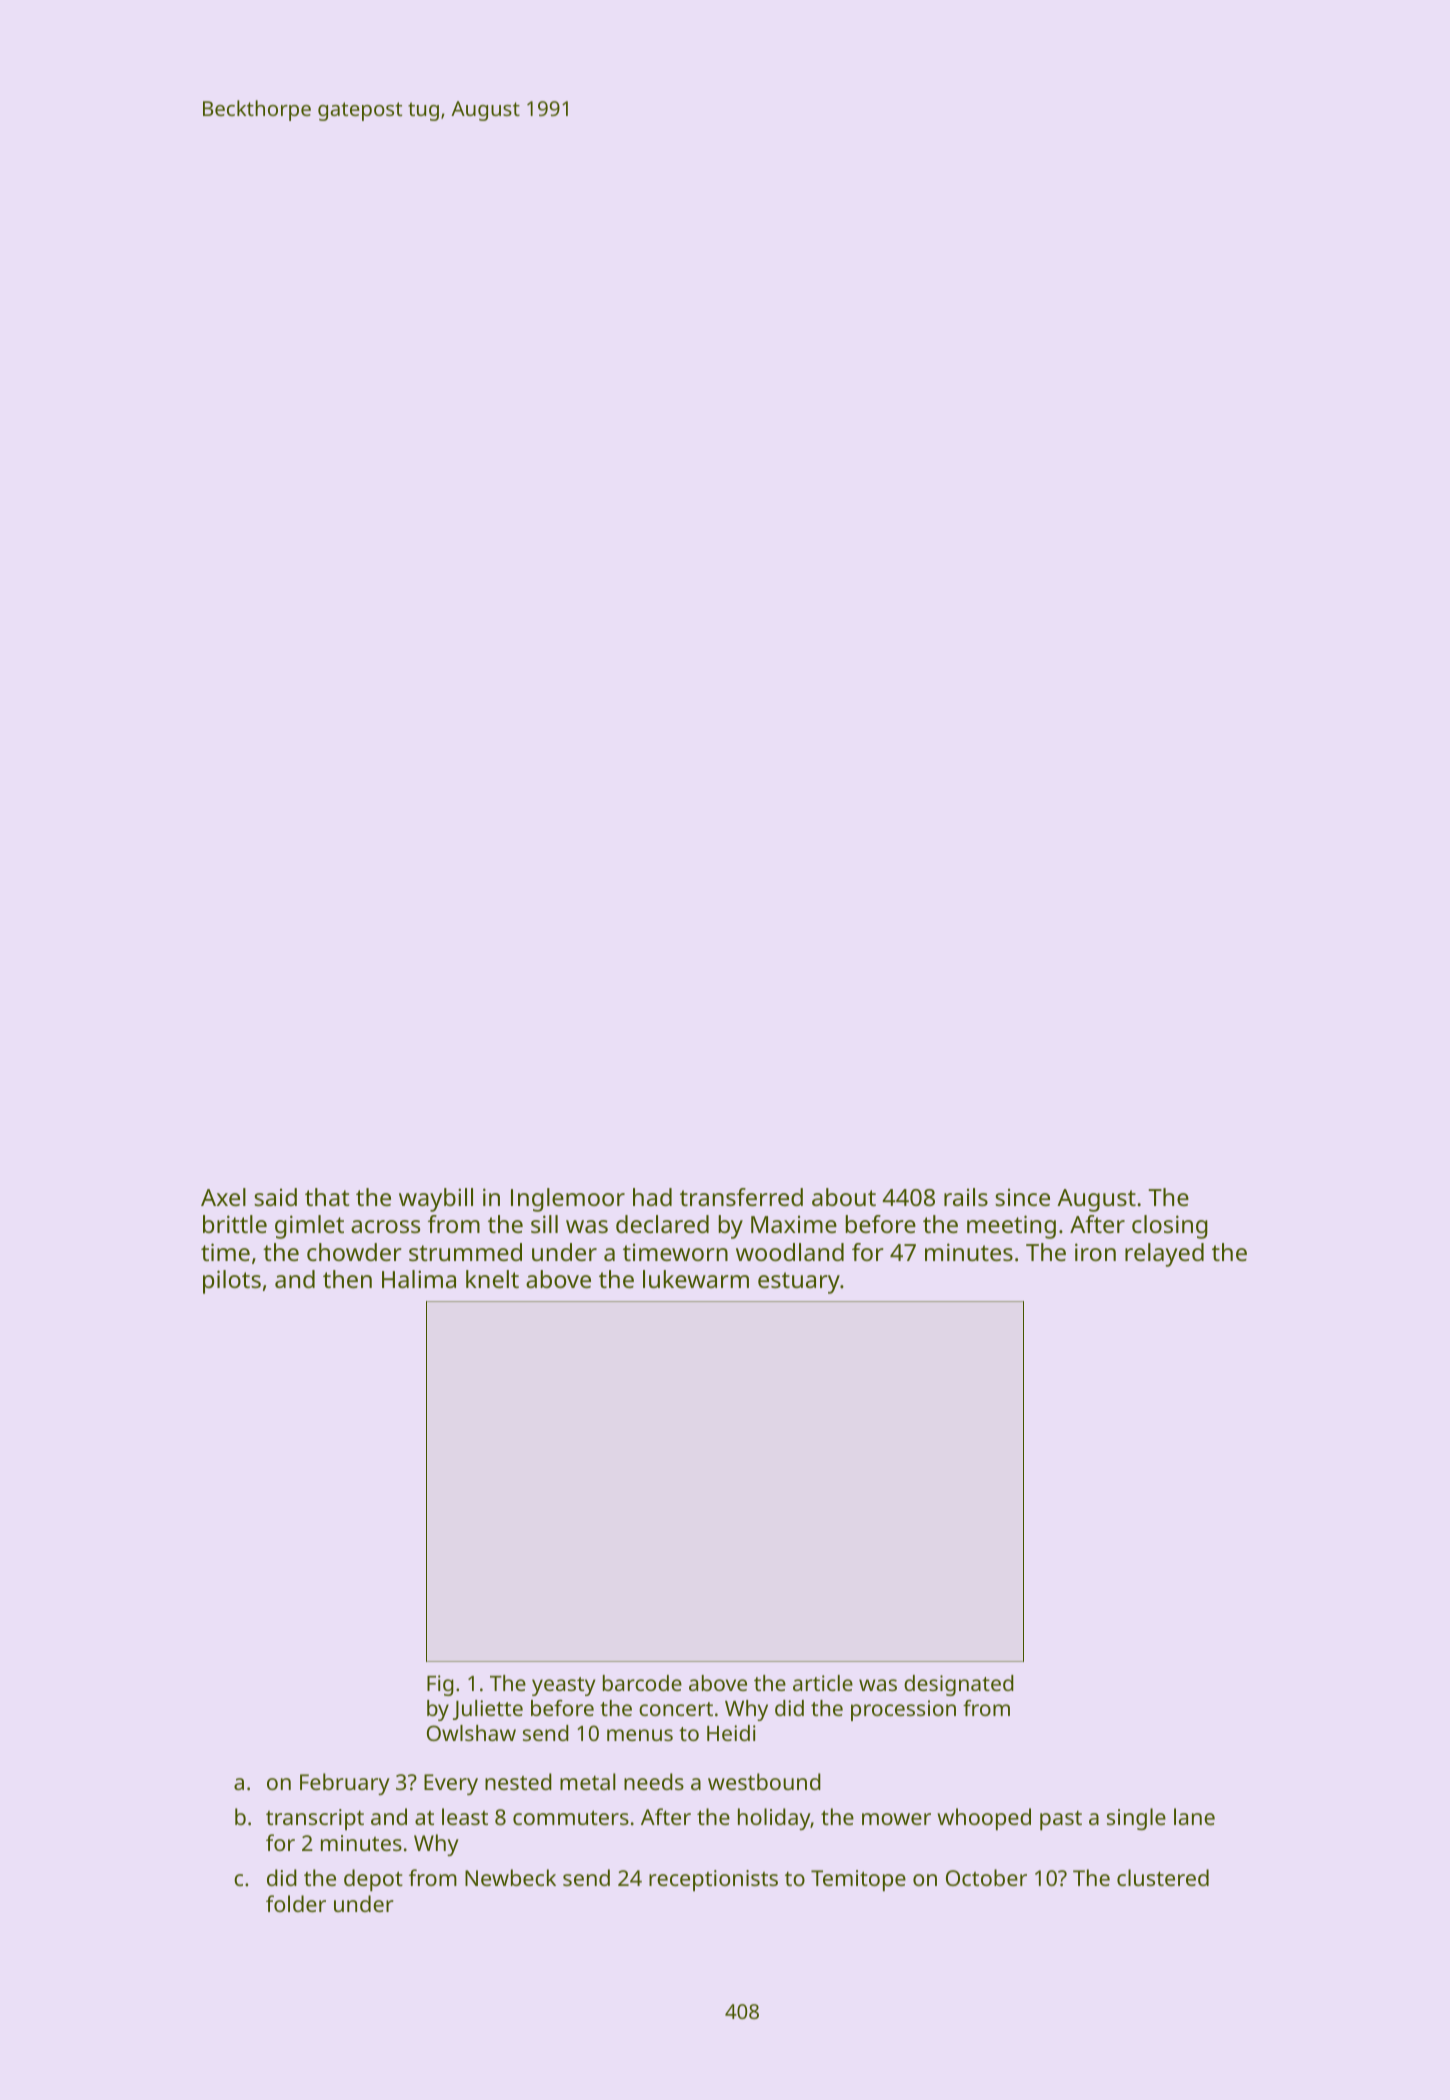 The width and height of the screenshot is (1450, 2100). What do you see at coordinates (1022, 1197) in the screenshot?
I see `since` at bounding box center [1022, 1197].
